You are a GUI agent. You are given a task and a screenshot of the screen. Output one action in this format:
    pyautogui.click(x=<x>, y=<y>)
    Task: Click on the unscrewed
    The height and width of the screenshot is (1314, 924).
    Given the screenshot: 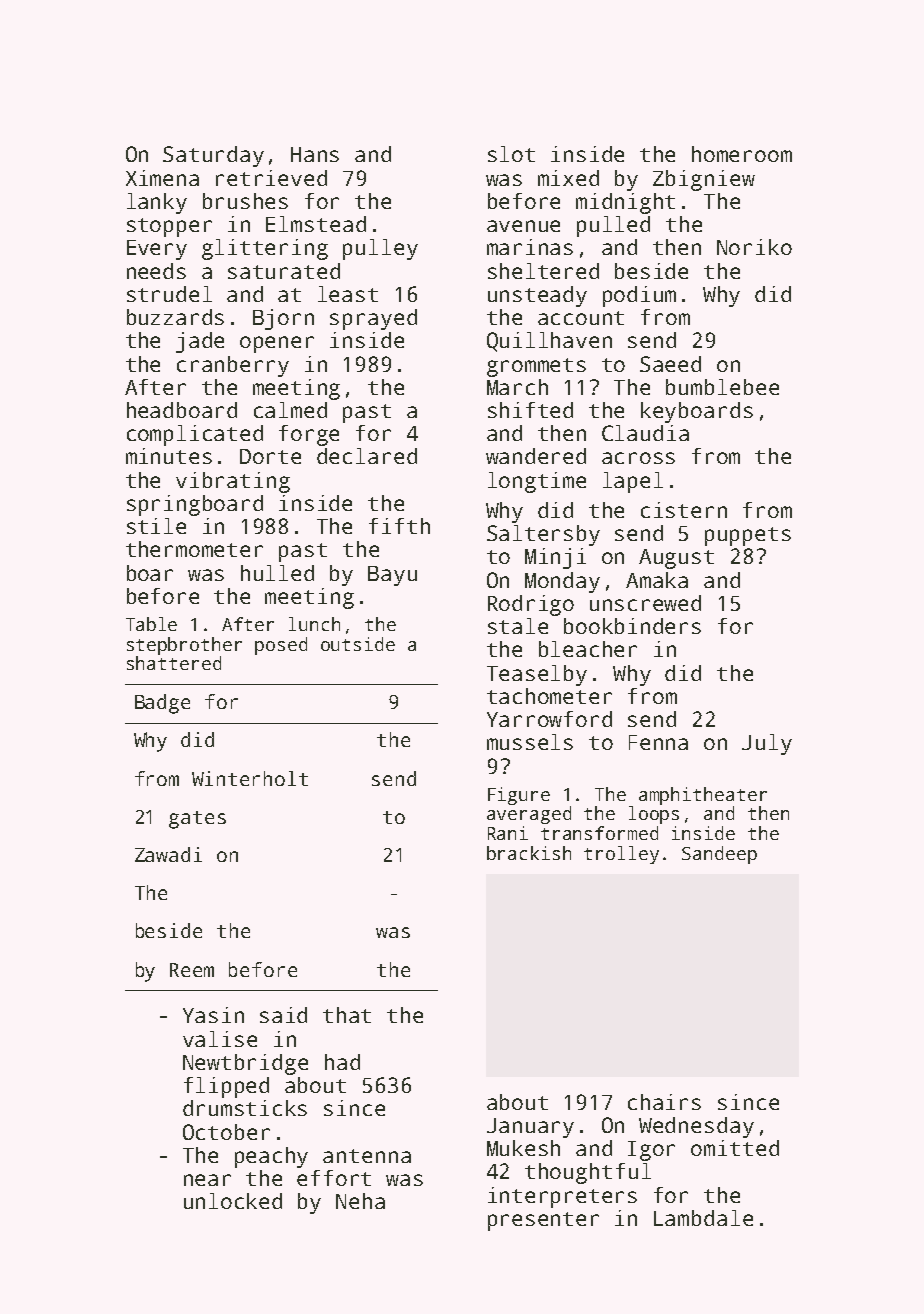 What is the action you would take?
    pyautogui.click(x=645, y=603)
